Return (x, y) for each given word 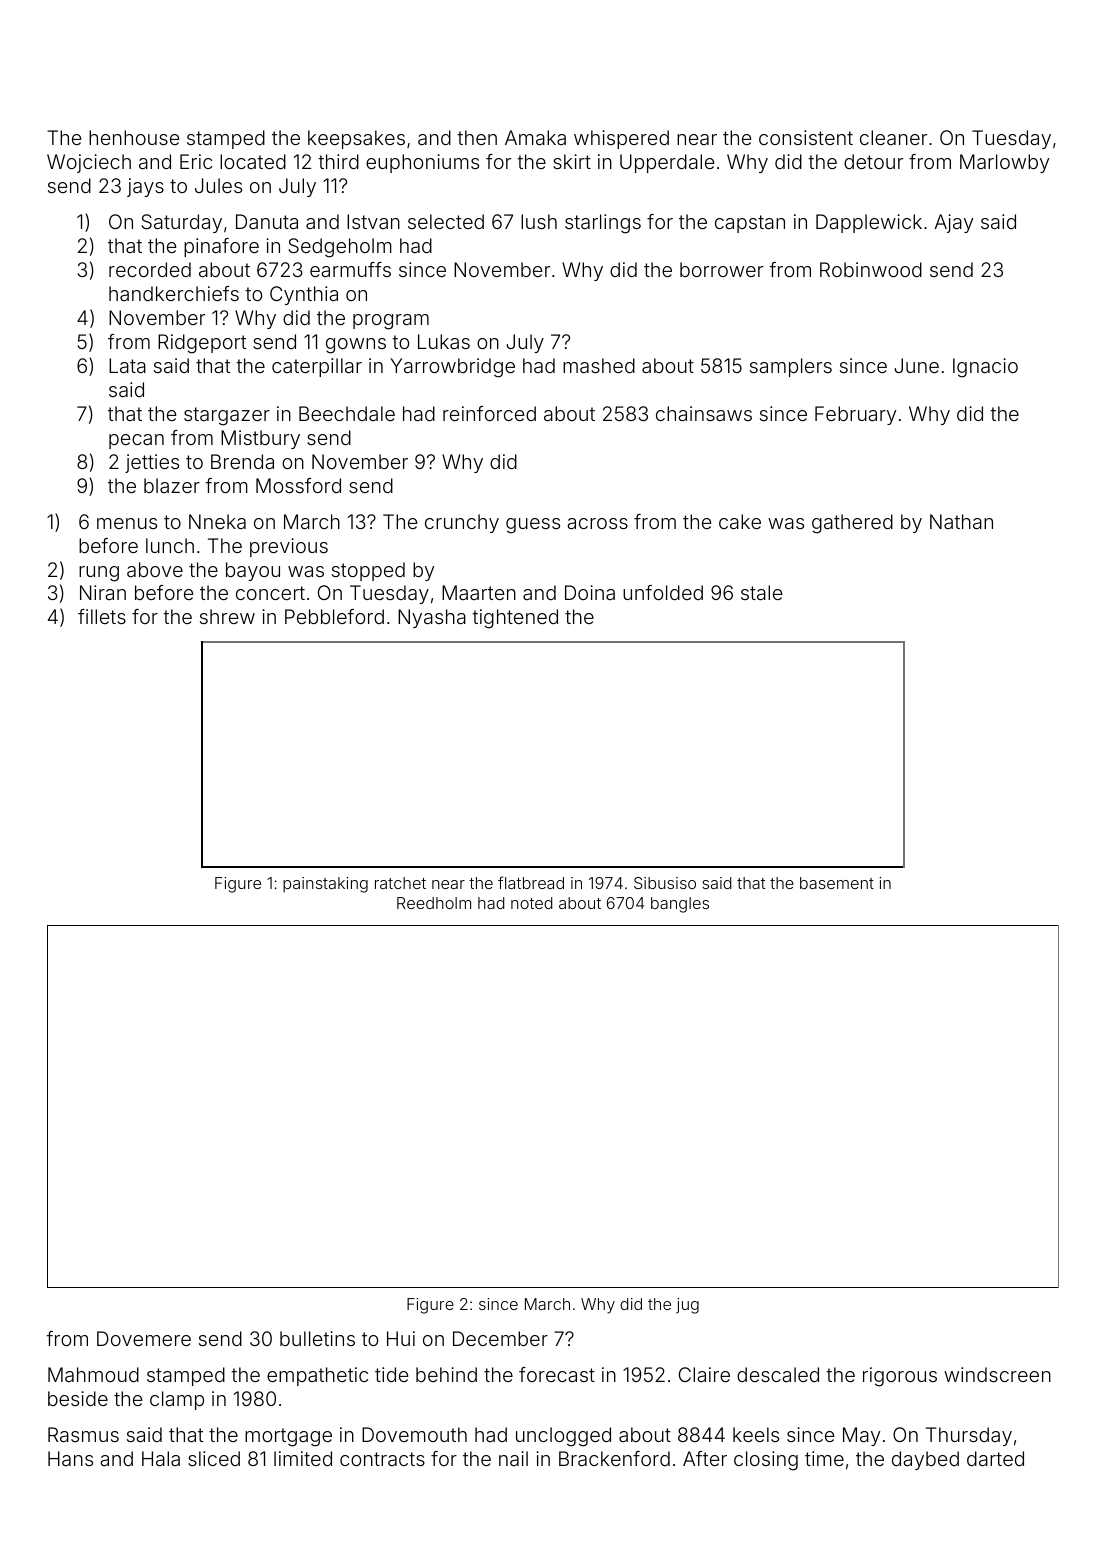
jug (687, 1306)
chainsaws (704, 413)
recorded (150, 269)
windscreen (997, 1374)
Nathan (961, 521)
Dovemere (144, 1338)
